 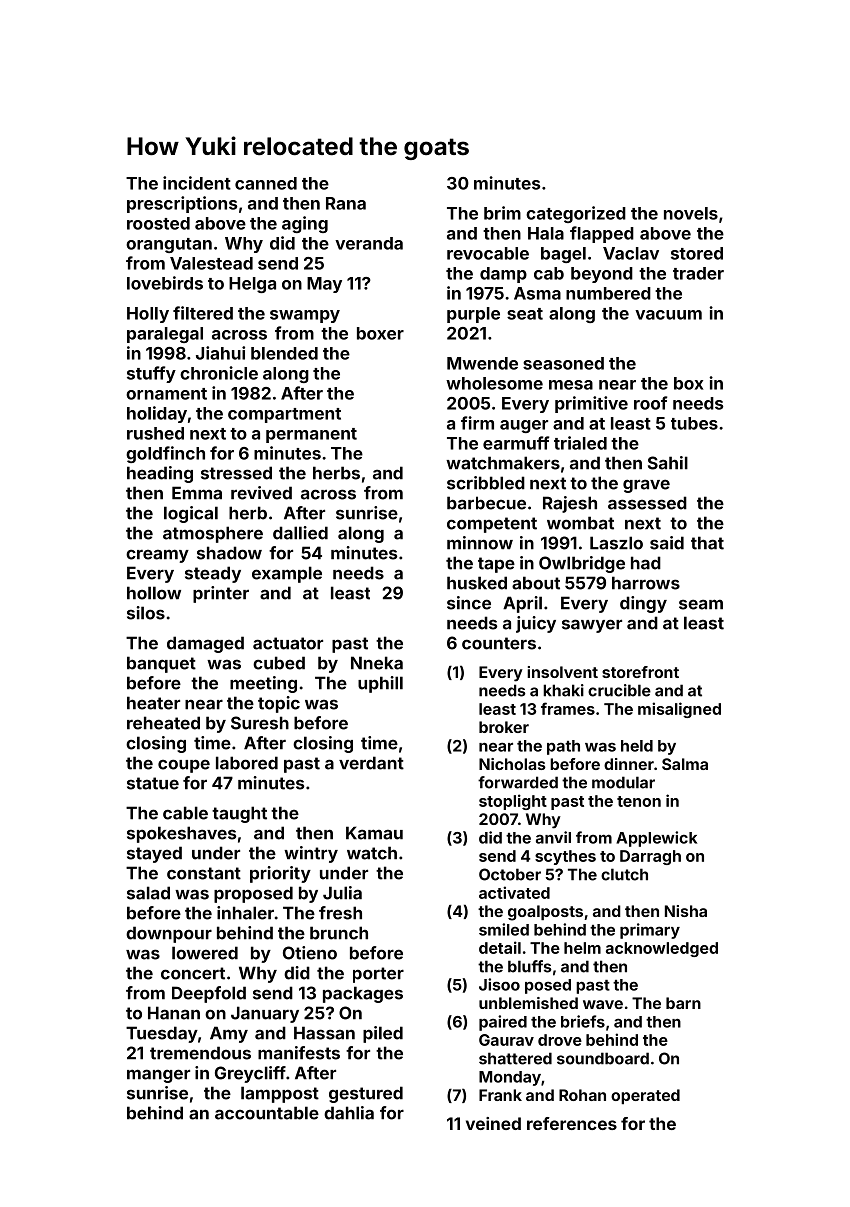 I want to click on stayed, so click(x=154, y=854).
